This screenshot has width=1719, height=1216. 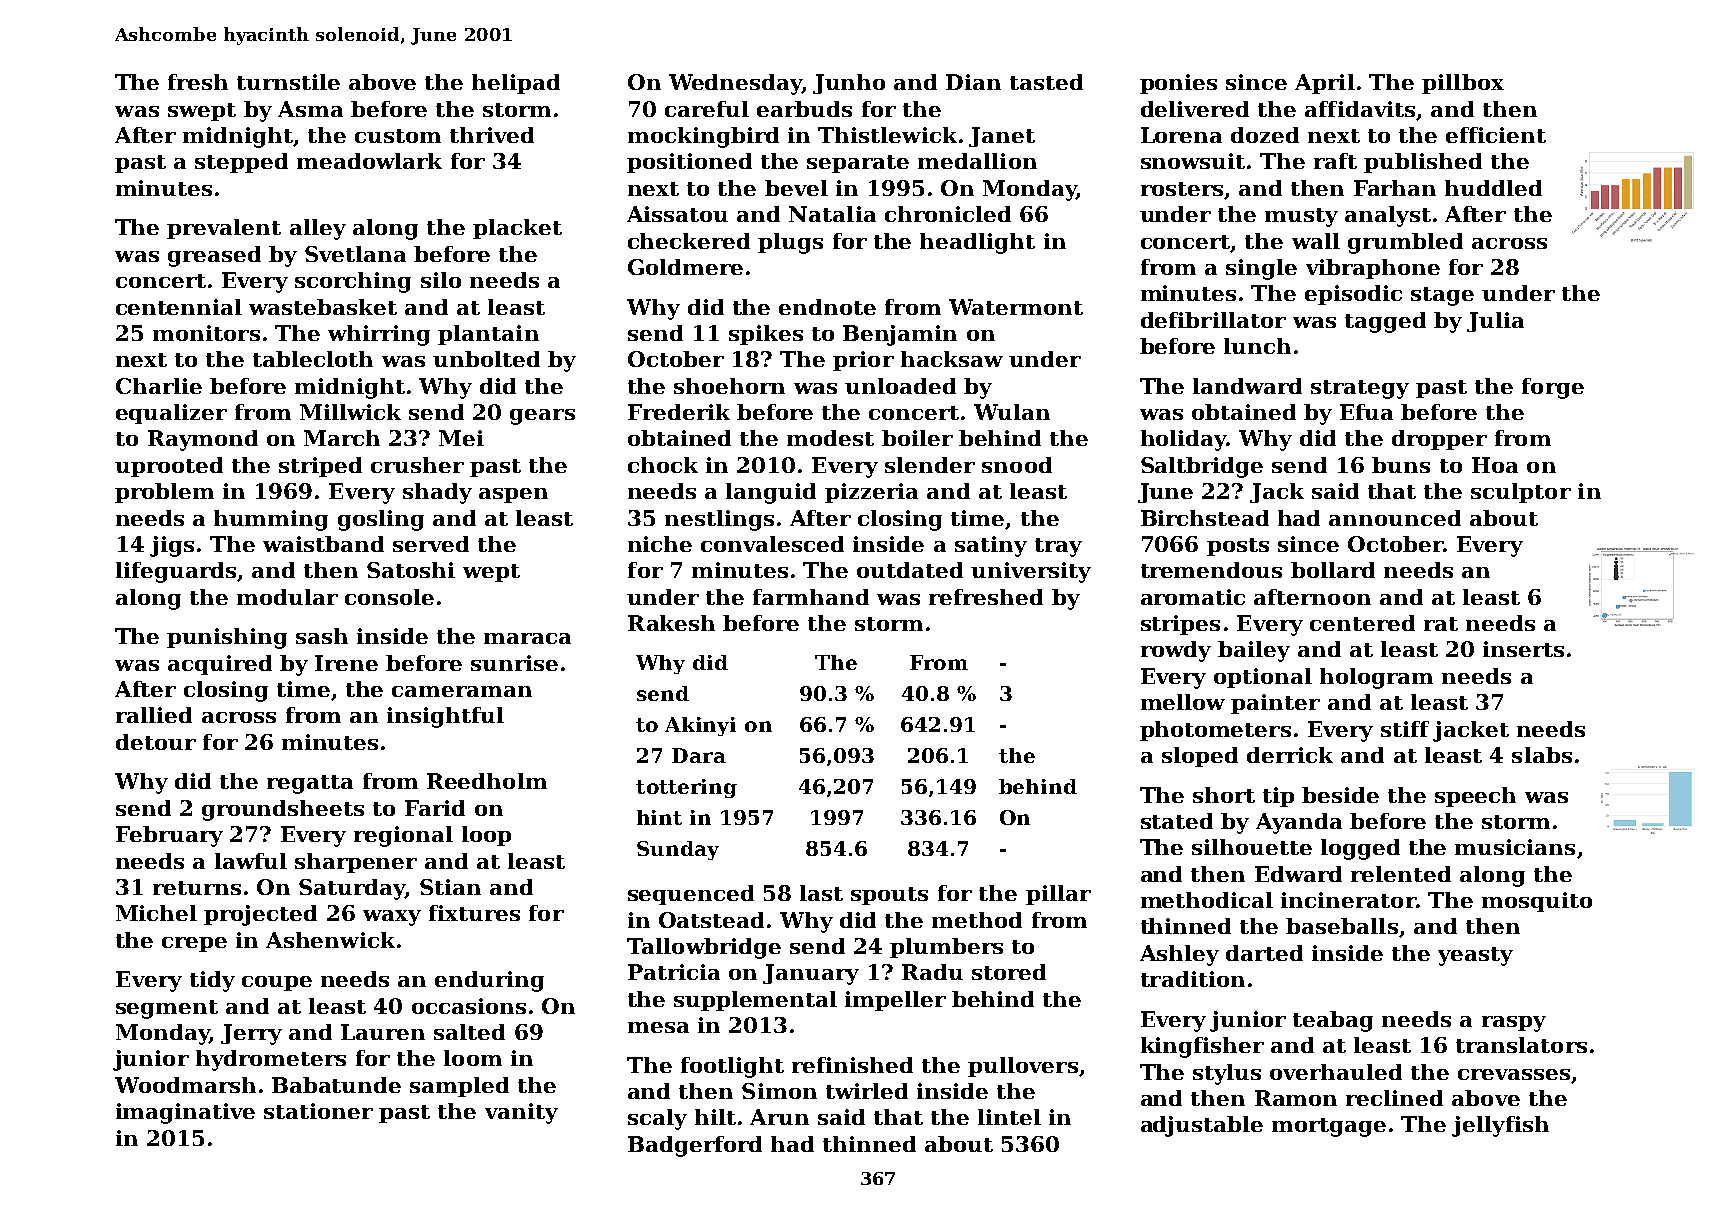 What do you see at coordinates (1046, 82) in the screenshot?
I see `tasted` at bounding box center [1046, 82].
